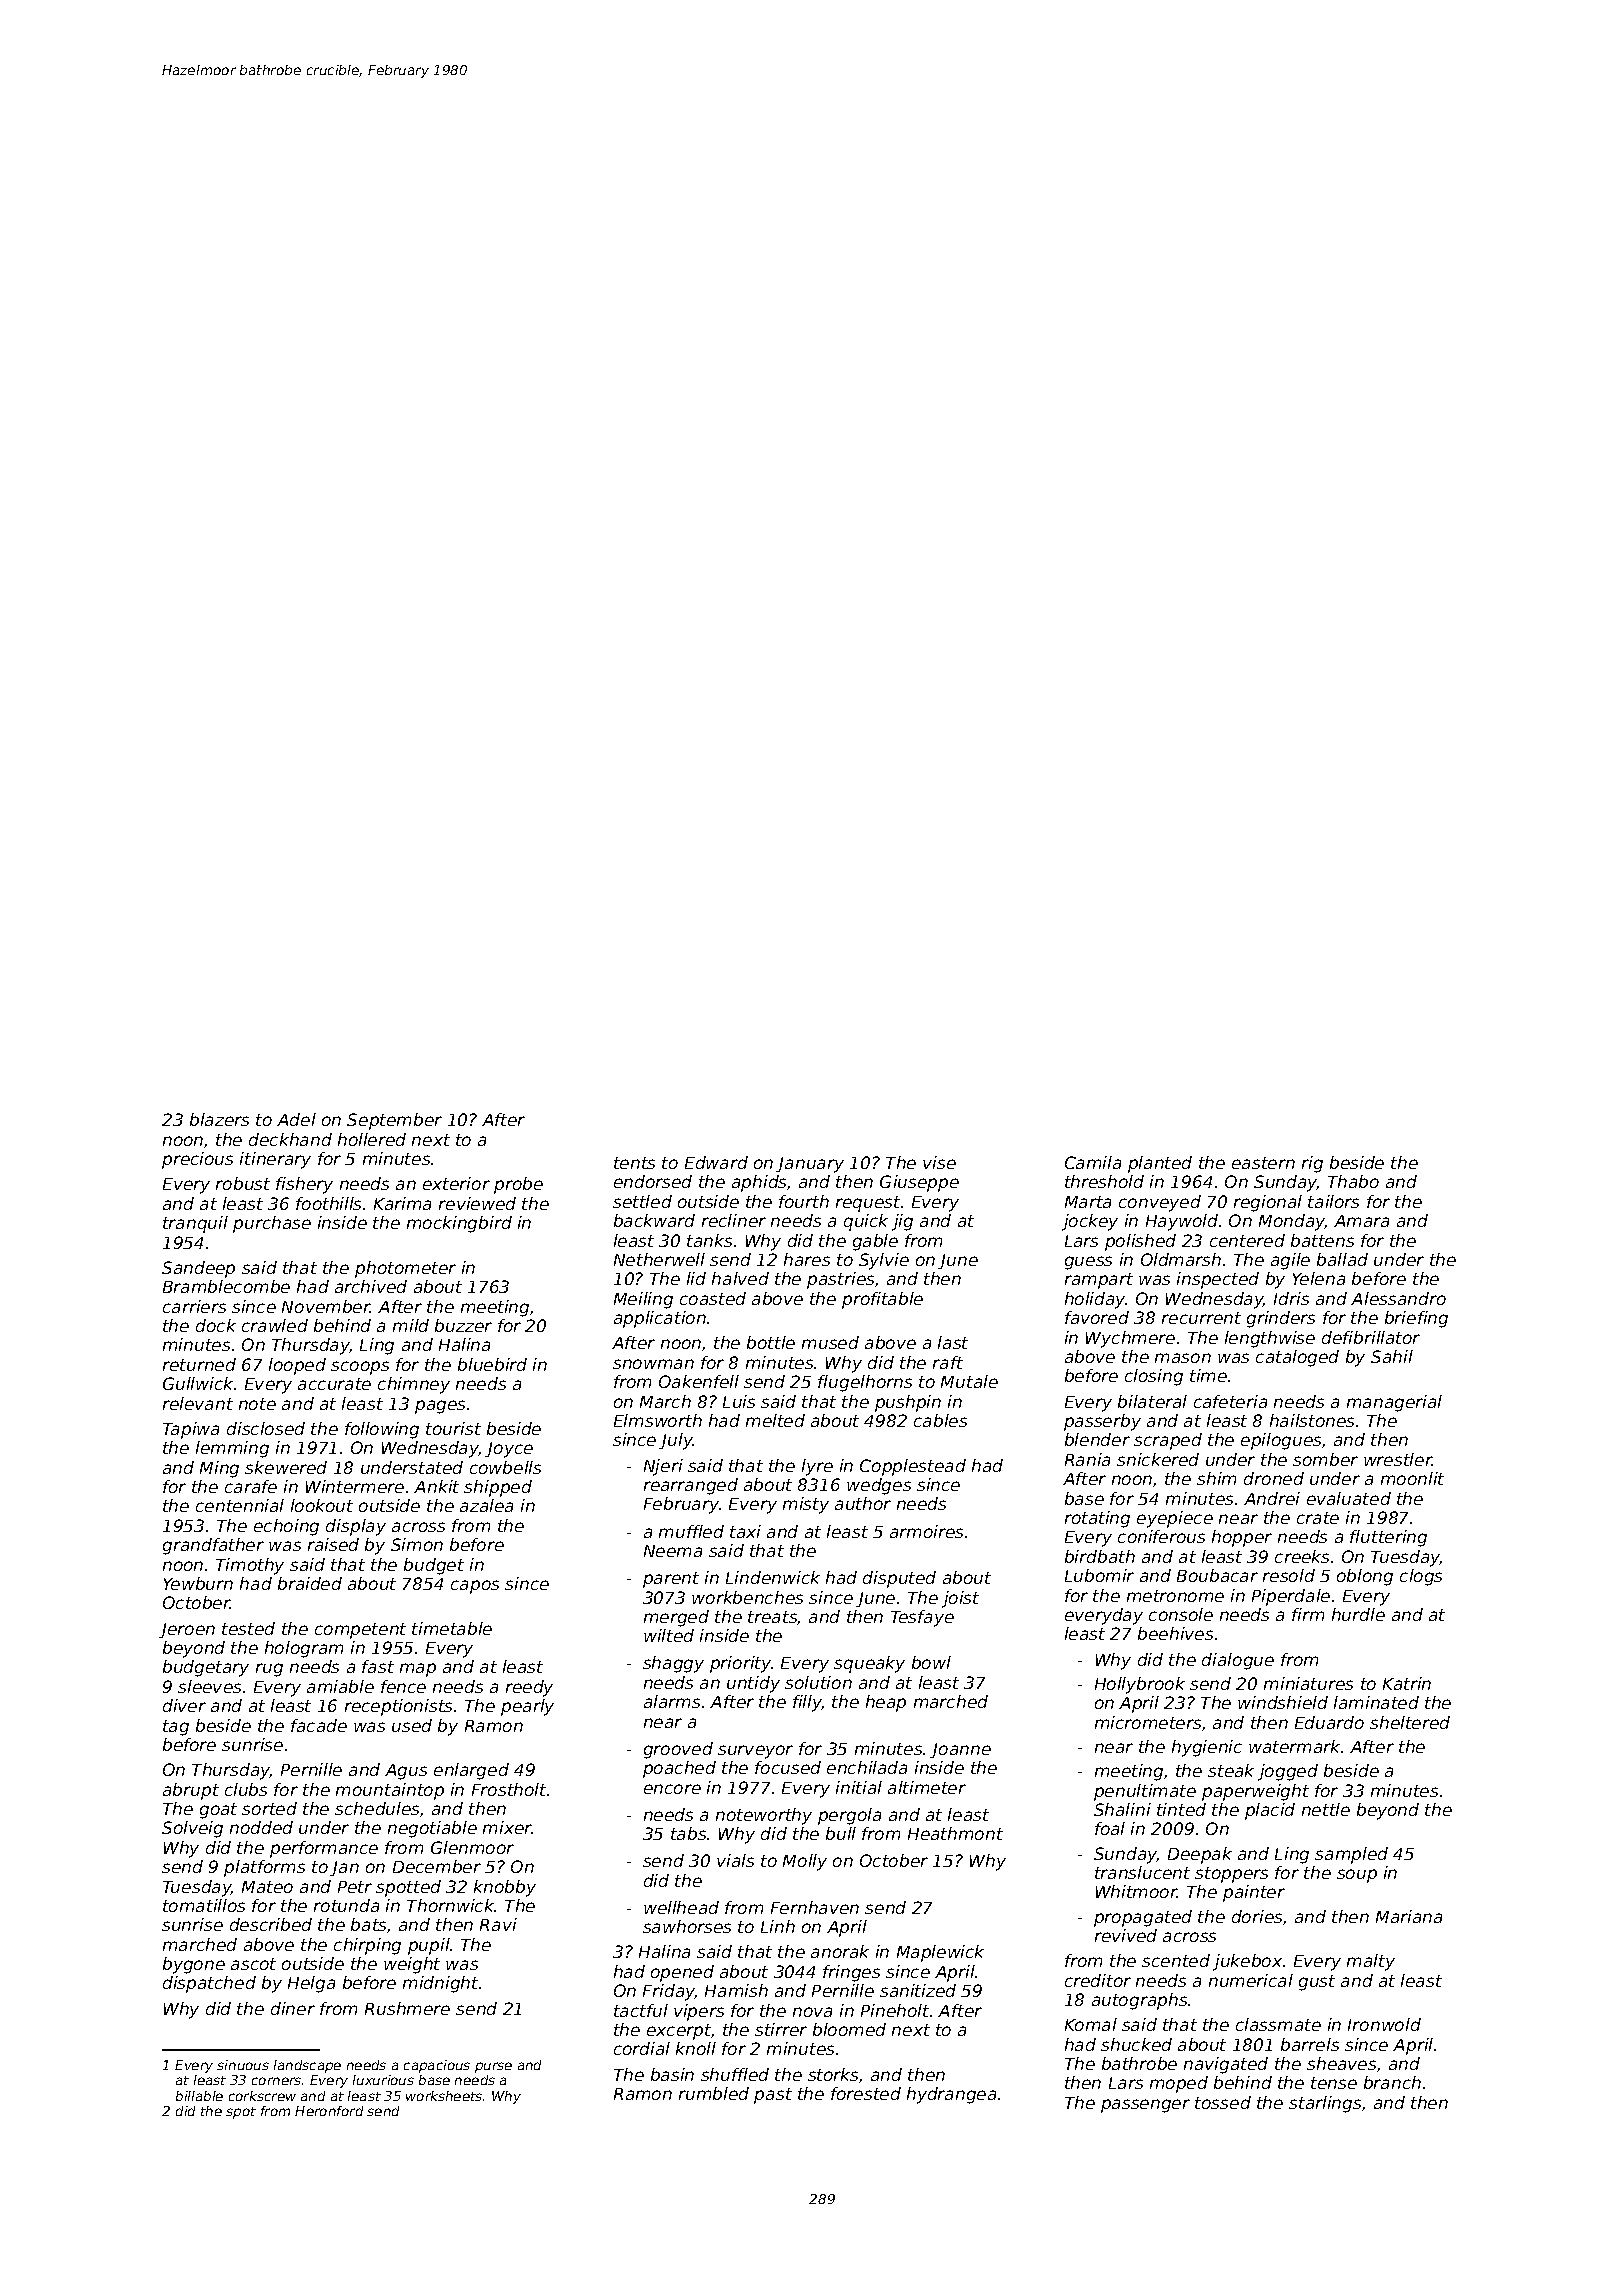  What do you see at coordinates (1161, 1536) in the document?
I see `coniferous` at bounding box center [1161, 1536].
